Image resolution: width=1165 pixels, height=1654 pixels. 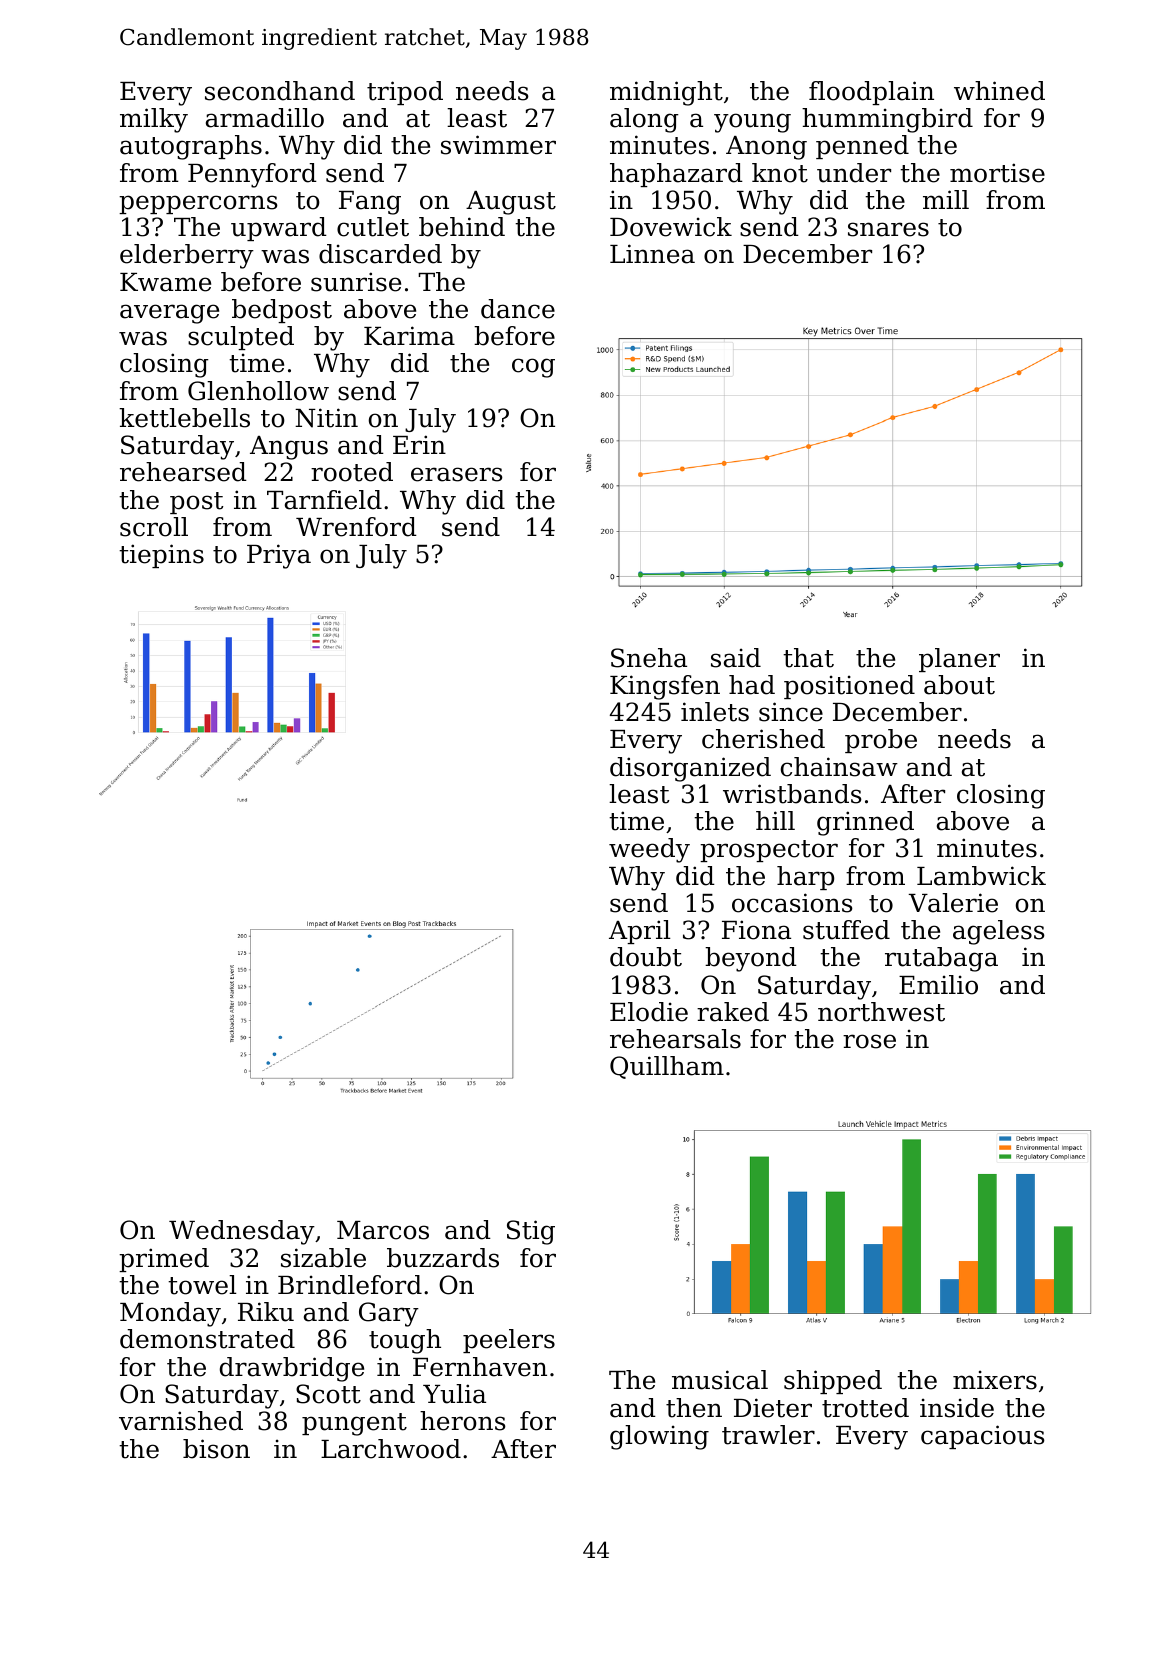 I want to click on glowing, so click(x=659, y=1437).
